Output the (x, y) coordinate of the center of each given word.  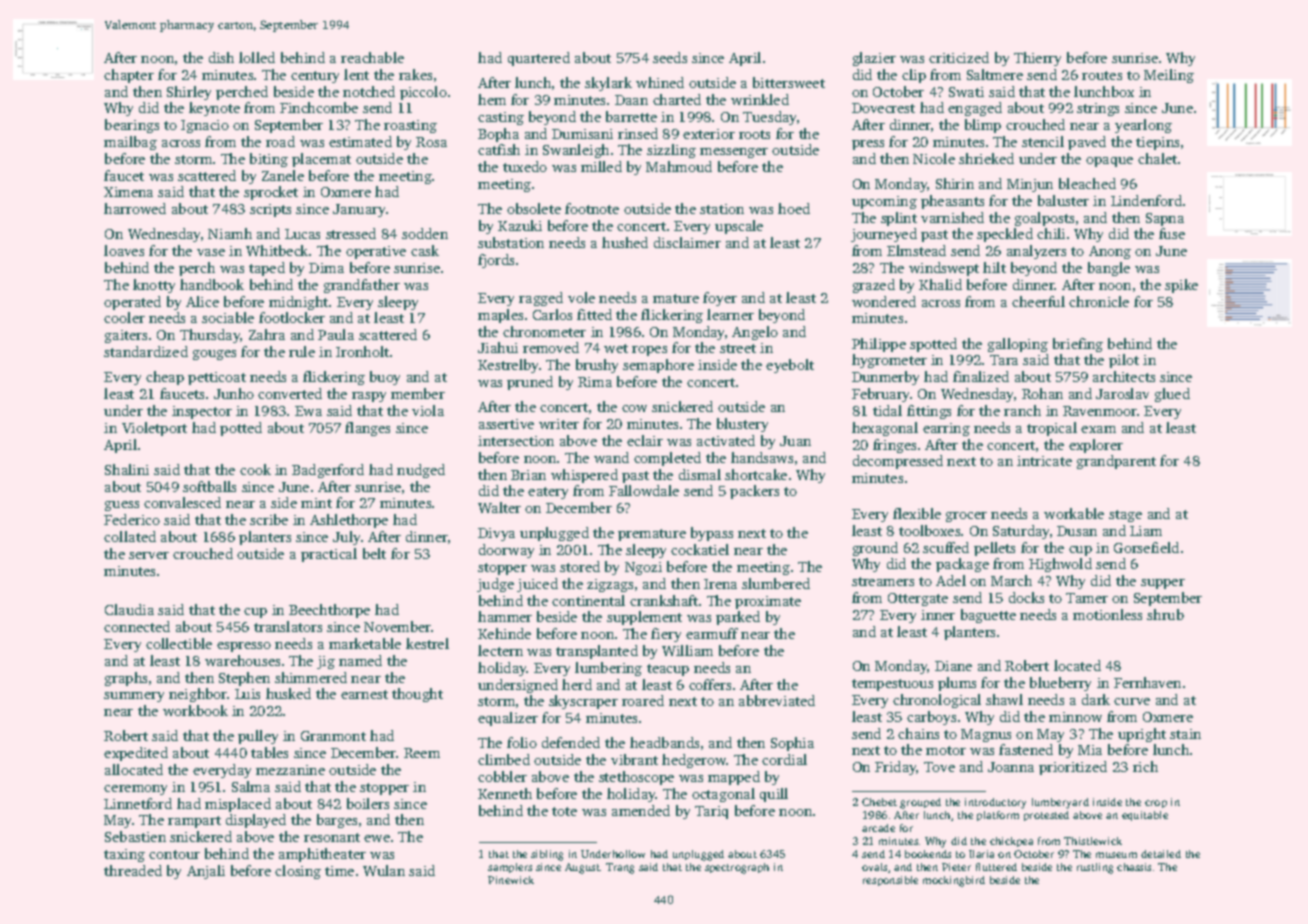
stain (1185, 734)
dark (1096, 699)
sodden (425, 233)
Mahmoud (679, 166)
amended (641, 810)
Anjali (206, 872)
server (149, 555)
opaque (1109, 162)
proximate (768, 602)
